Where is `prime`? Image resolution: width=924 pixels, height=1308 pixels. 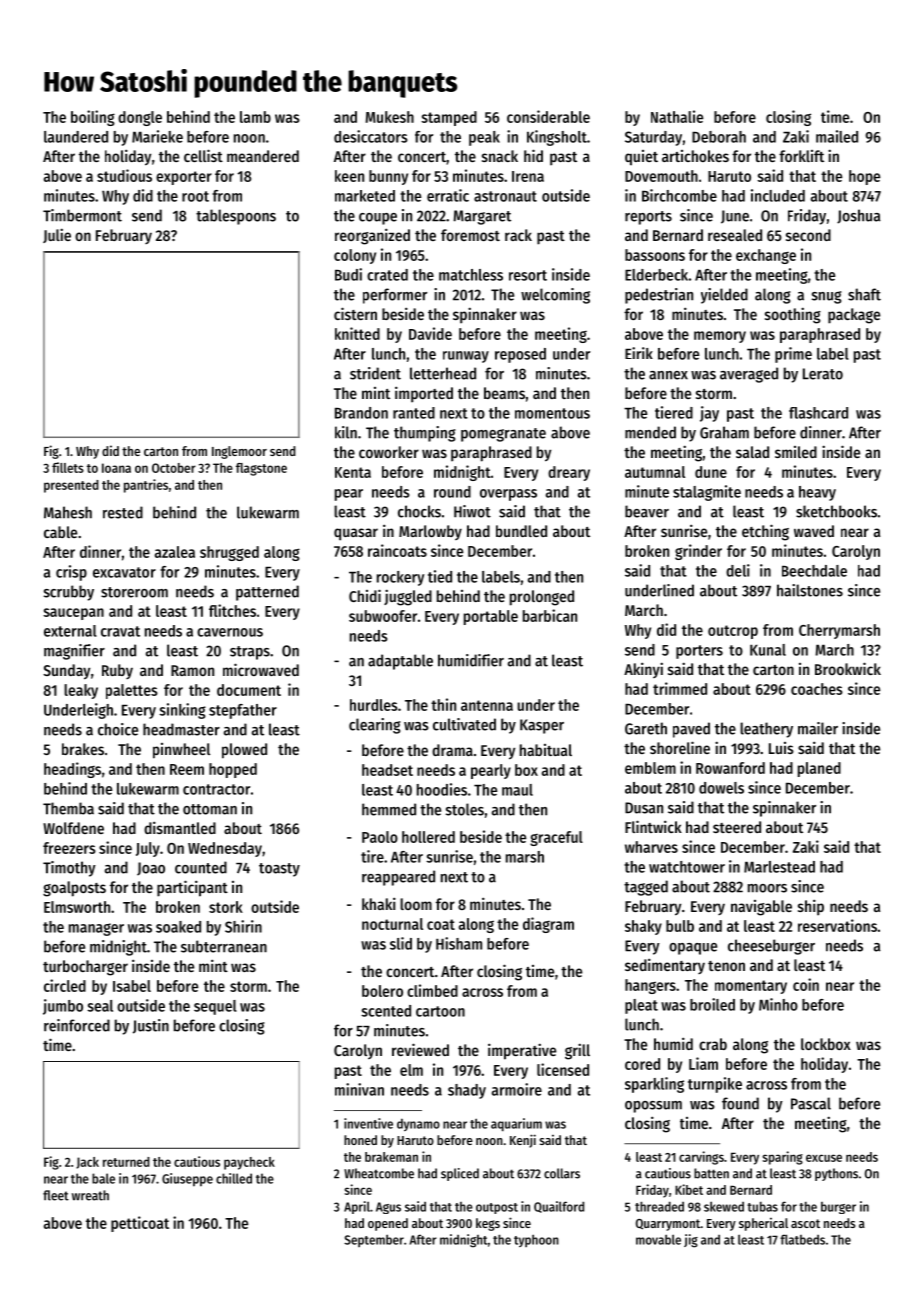 prime is located at coordinates (793, 355).
